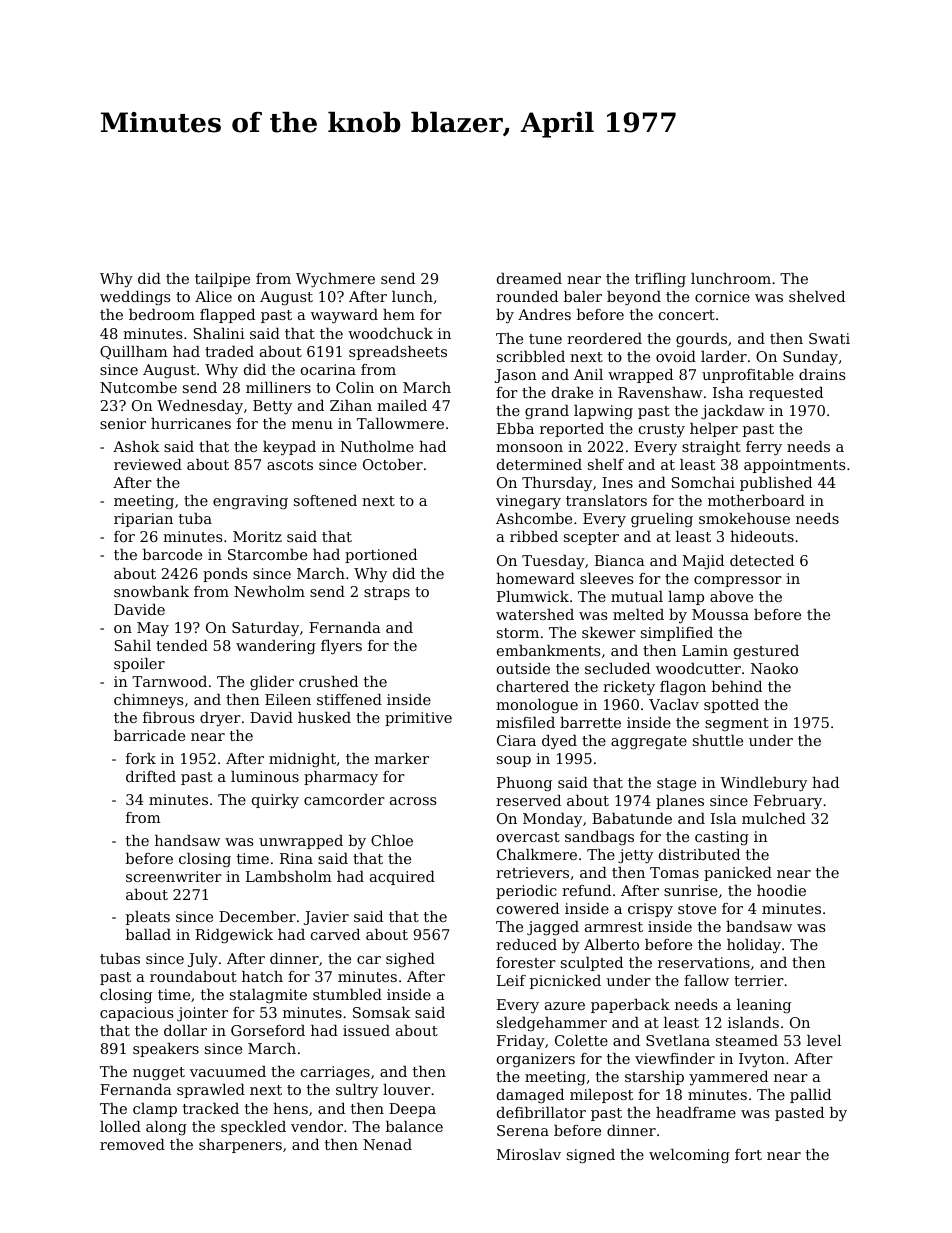 The width and height of the document is (952, 1233). Describe the element at coordinates (240, 1146) in the document. I see `sharpeners` at that location.
